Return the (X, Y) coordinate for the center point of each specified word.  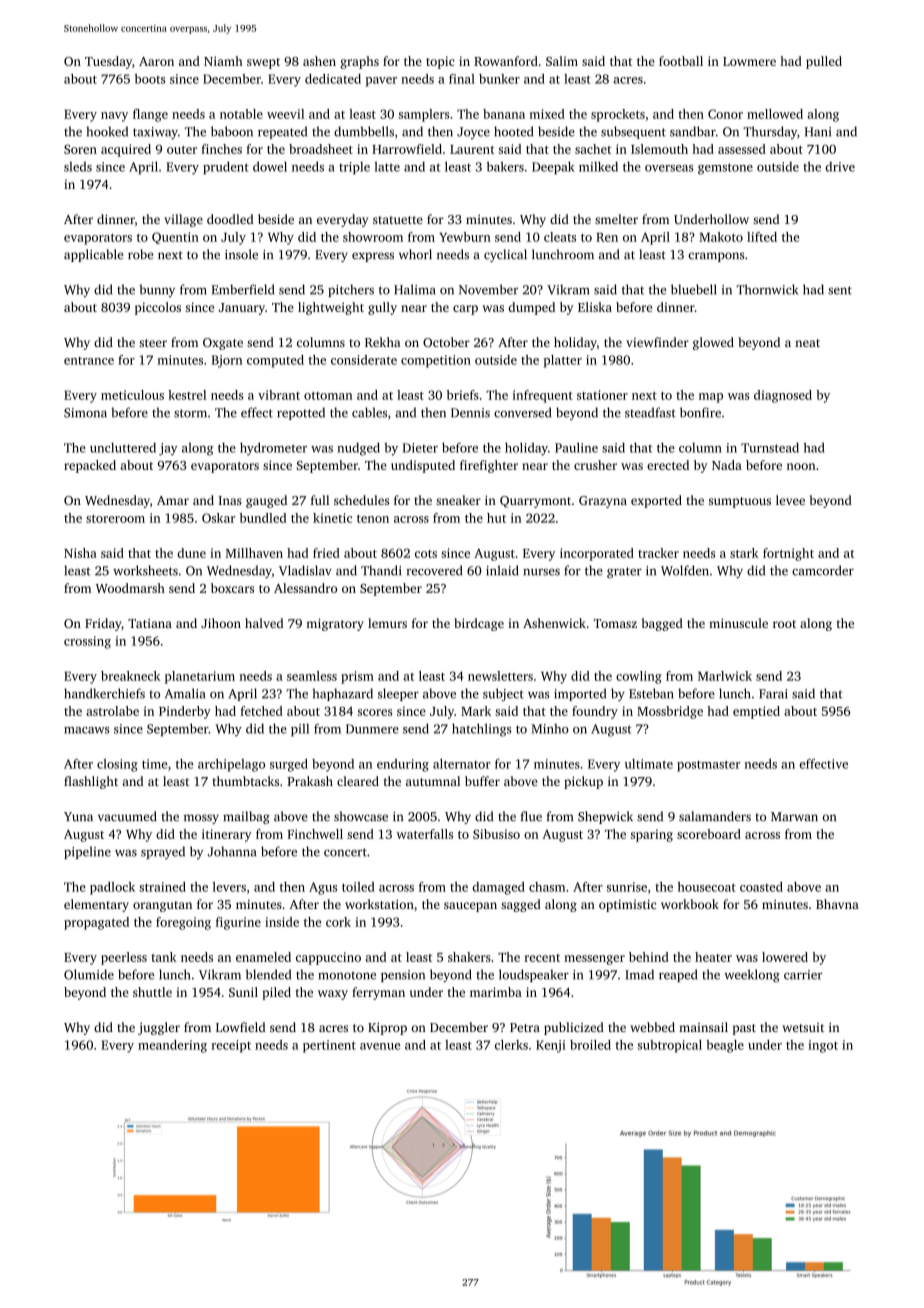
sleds (78, 167)
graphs (359, 62)
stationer (602, 395)
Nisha (80, 553)
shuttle (152, 992)
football (681, 61)
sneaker (458, 500)
